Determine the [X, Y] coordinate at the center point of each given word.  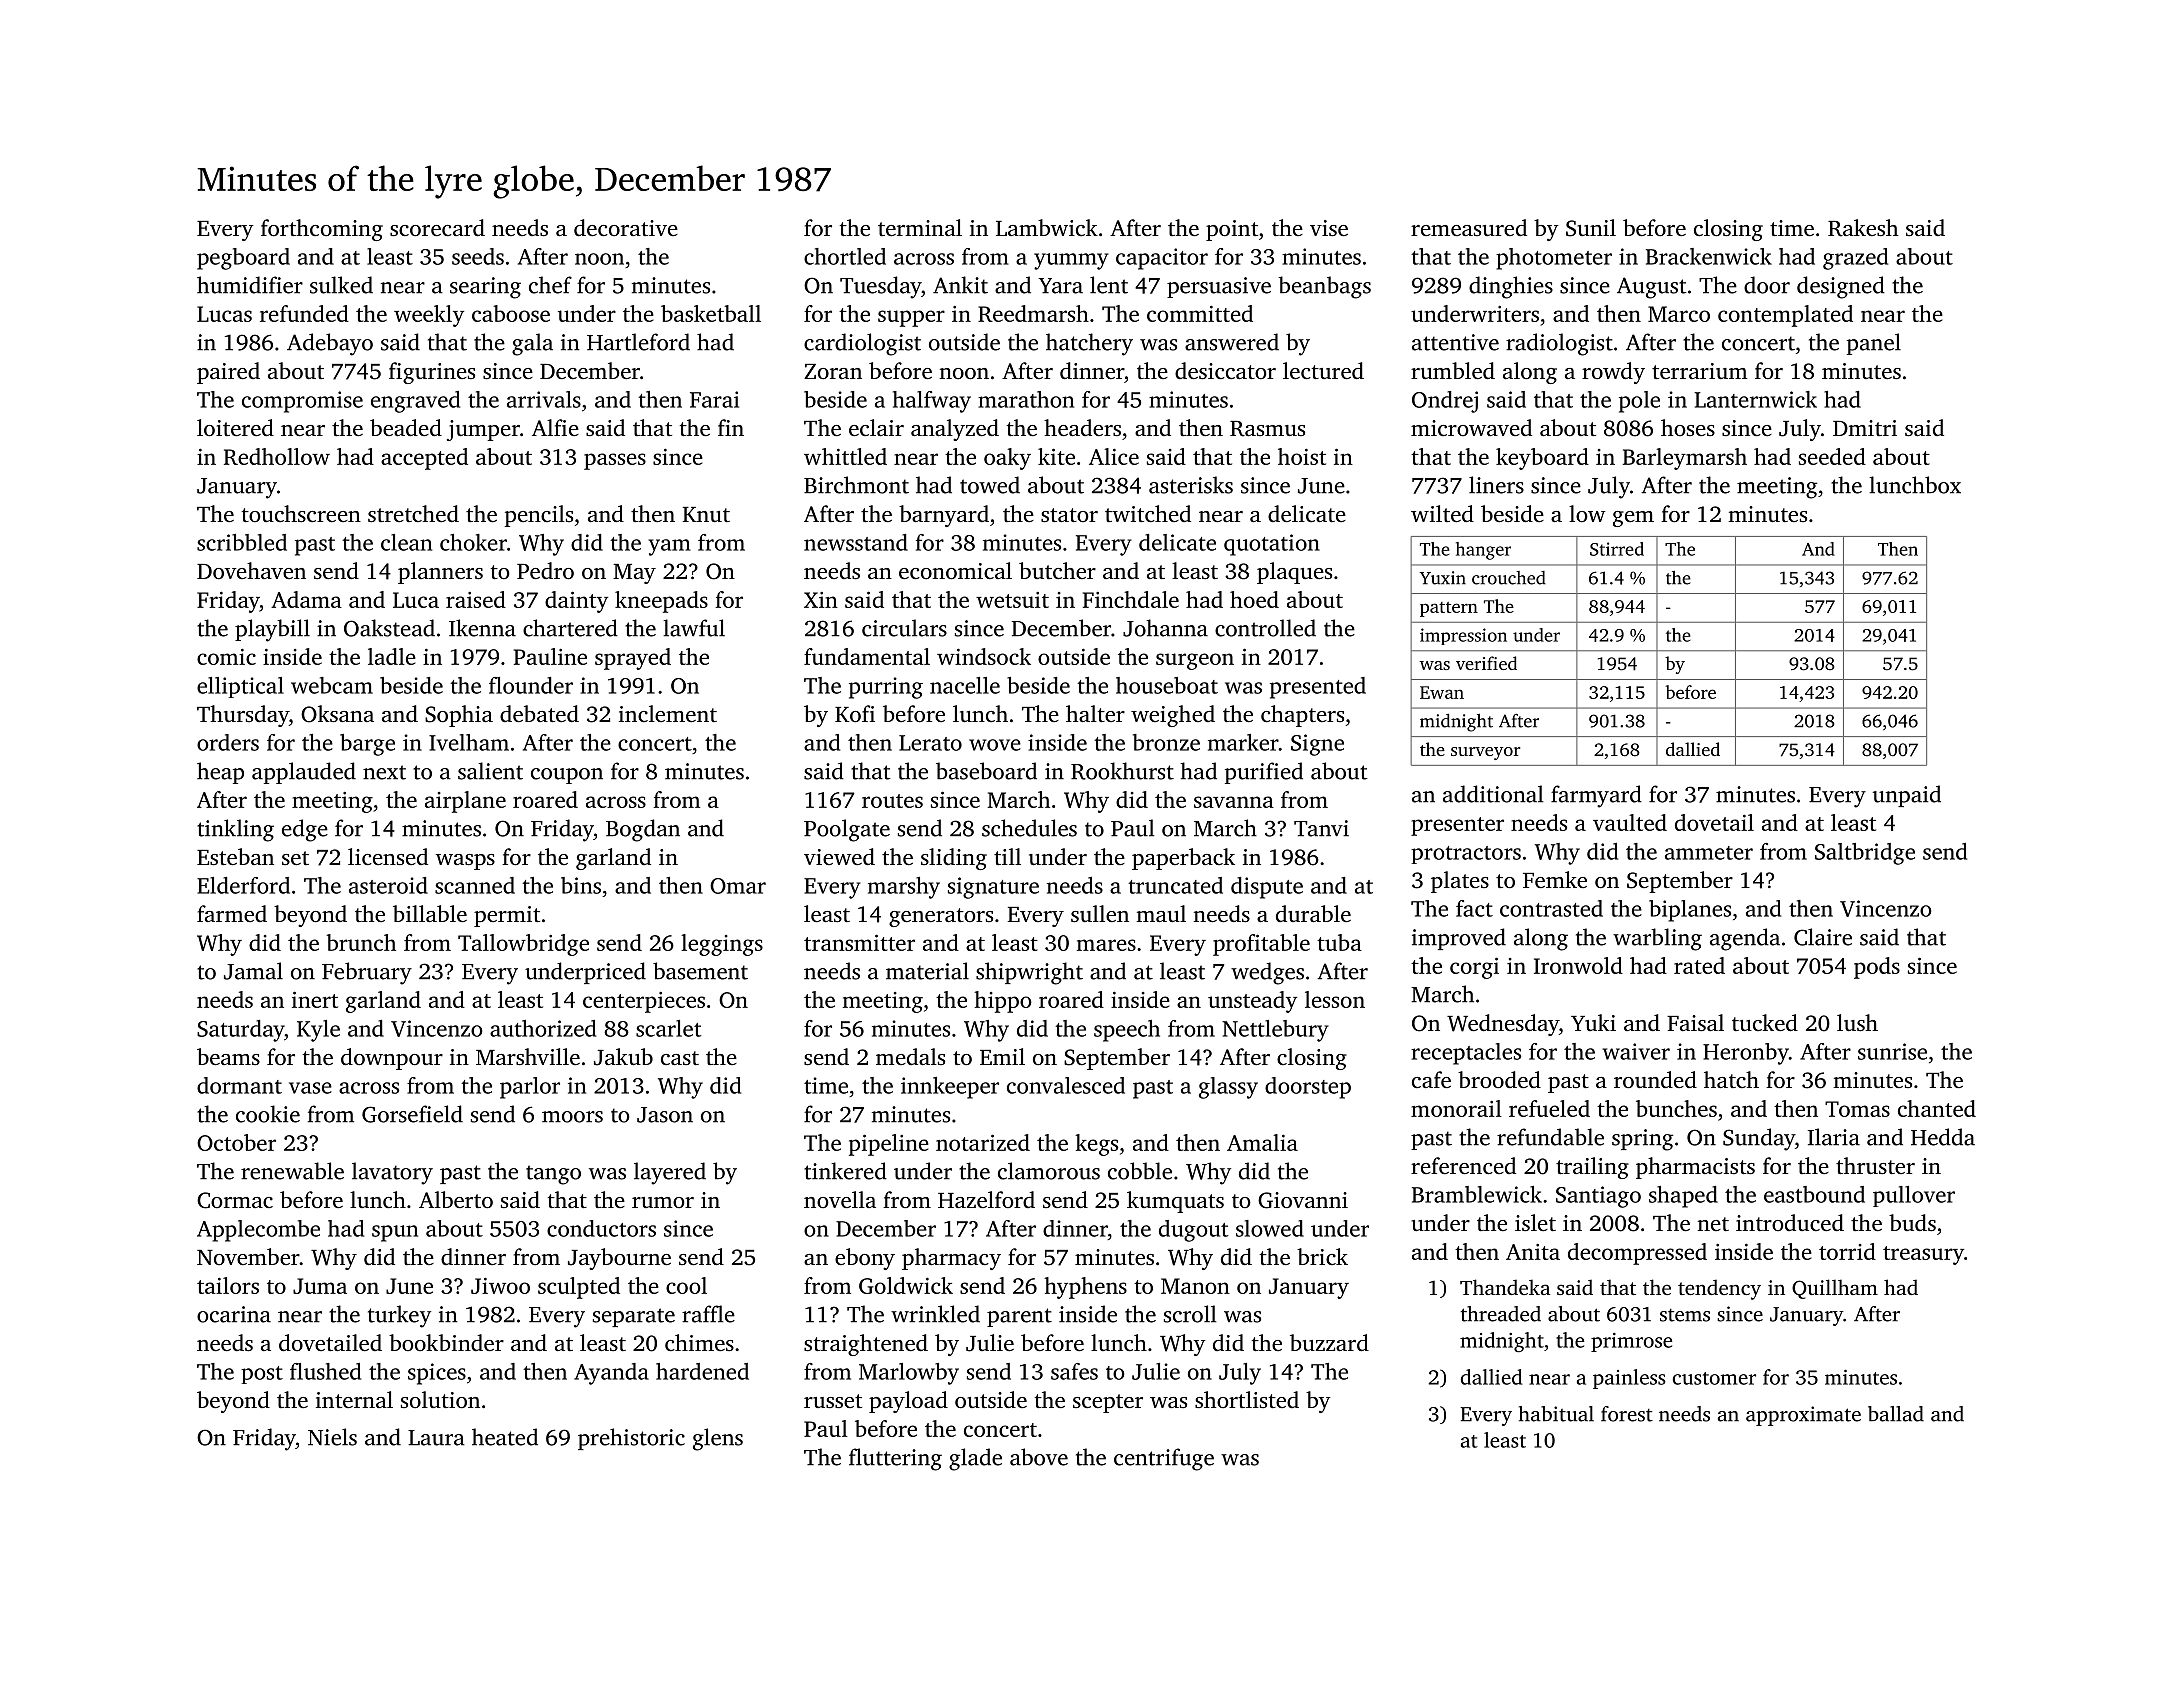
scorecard [437, 228]
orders [228, 742]
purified [1264, 773]
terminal [920, 228]
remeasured [1469, 228]
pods [1877, 968]
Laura [436, 1438]
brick [1322, 1256]
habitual [1556, 1414]
